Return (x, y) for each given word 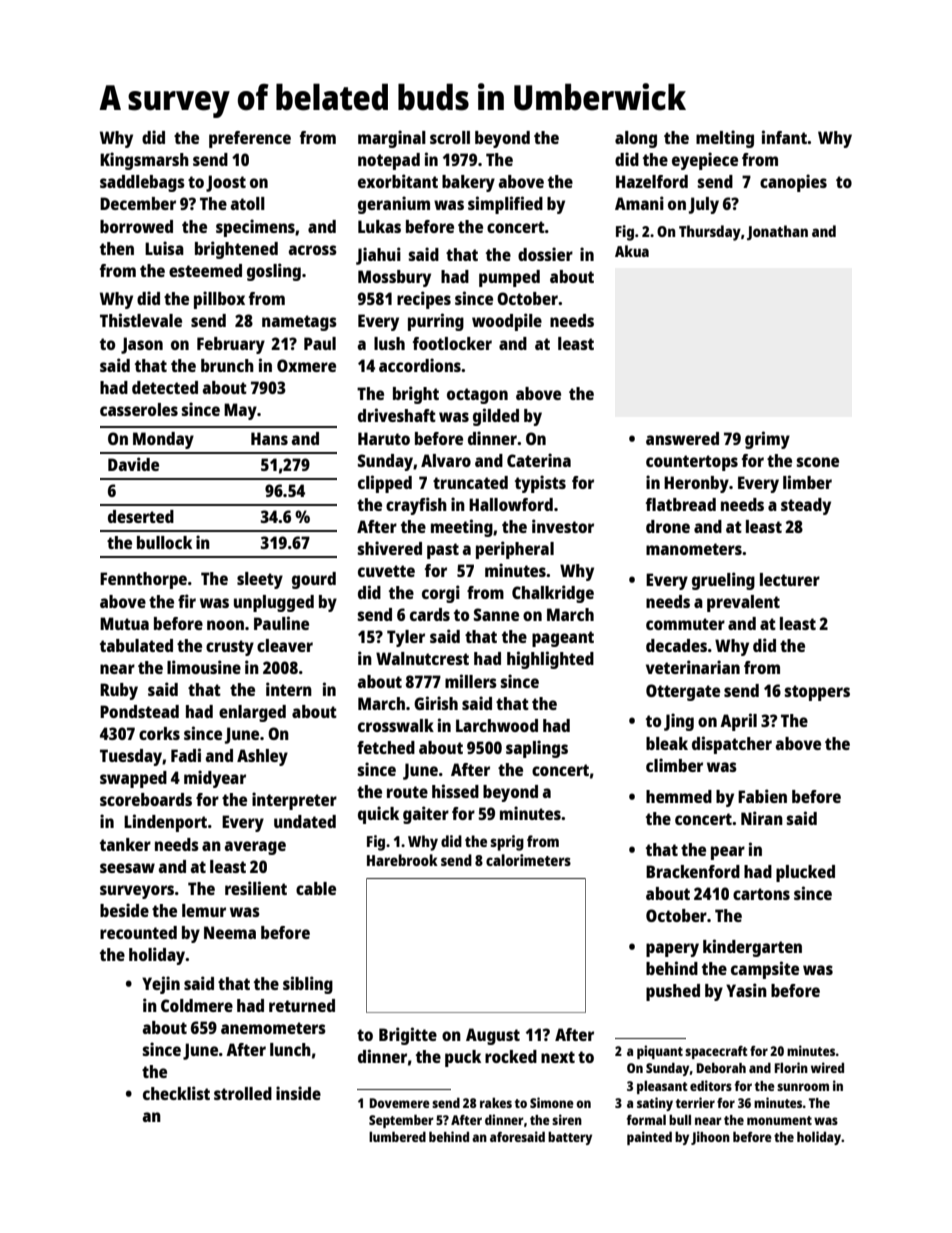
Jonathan (777, 232)
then (117, 248)
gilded (496, 417)
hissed (455, 791)
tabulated (136, 645)
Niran (762, 818)
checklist (176, 1093)
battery (570, 1138)
